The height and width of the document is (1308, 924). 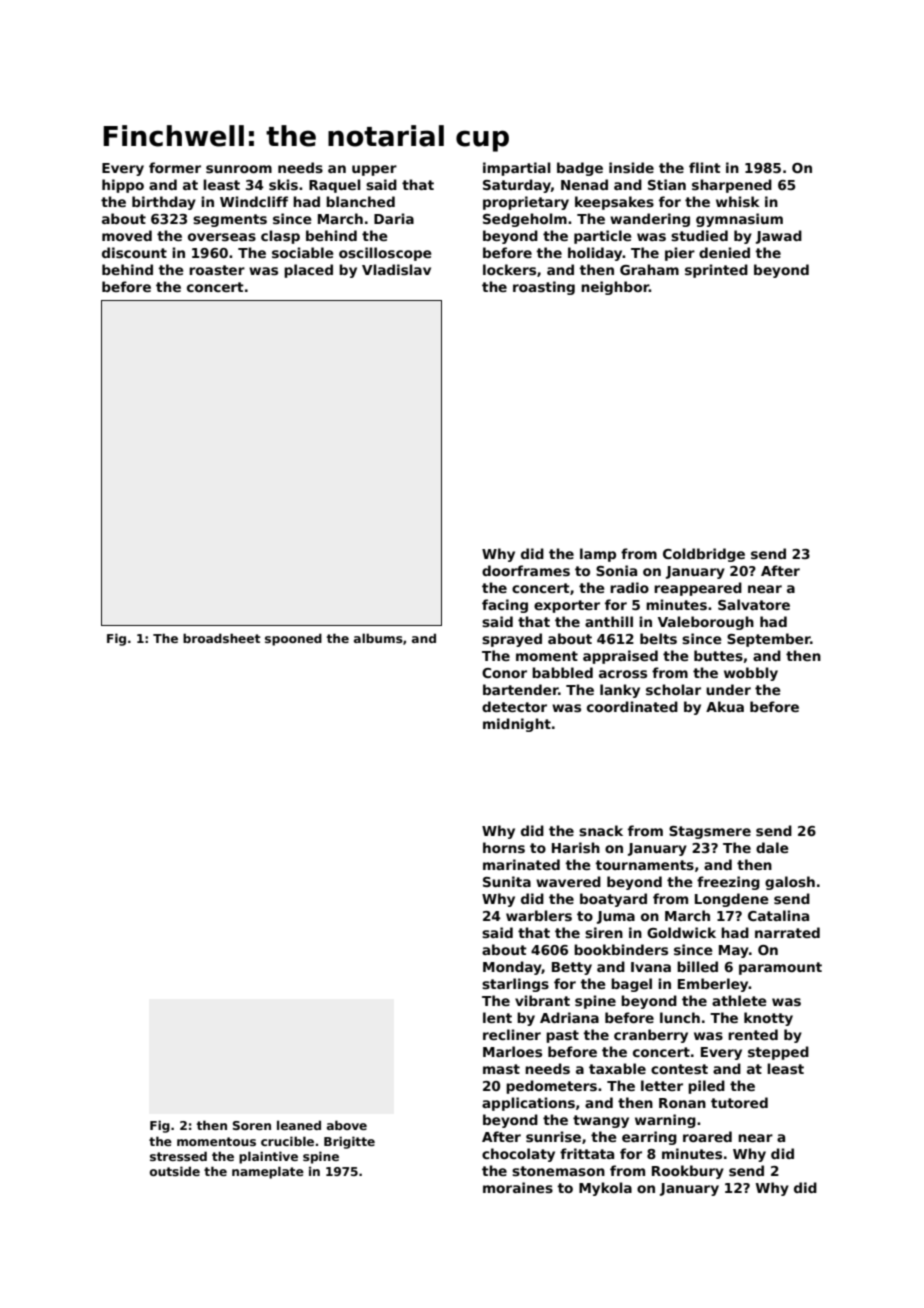 What do you see at coordinates (507, 881) in the document?
I see `Sunita` at bounding box center [507, 881].
